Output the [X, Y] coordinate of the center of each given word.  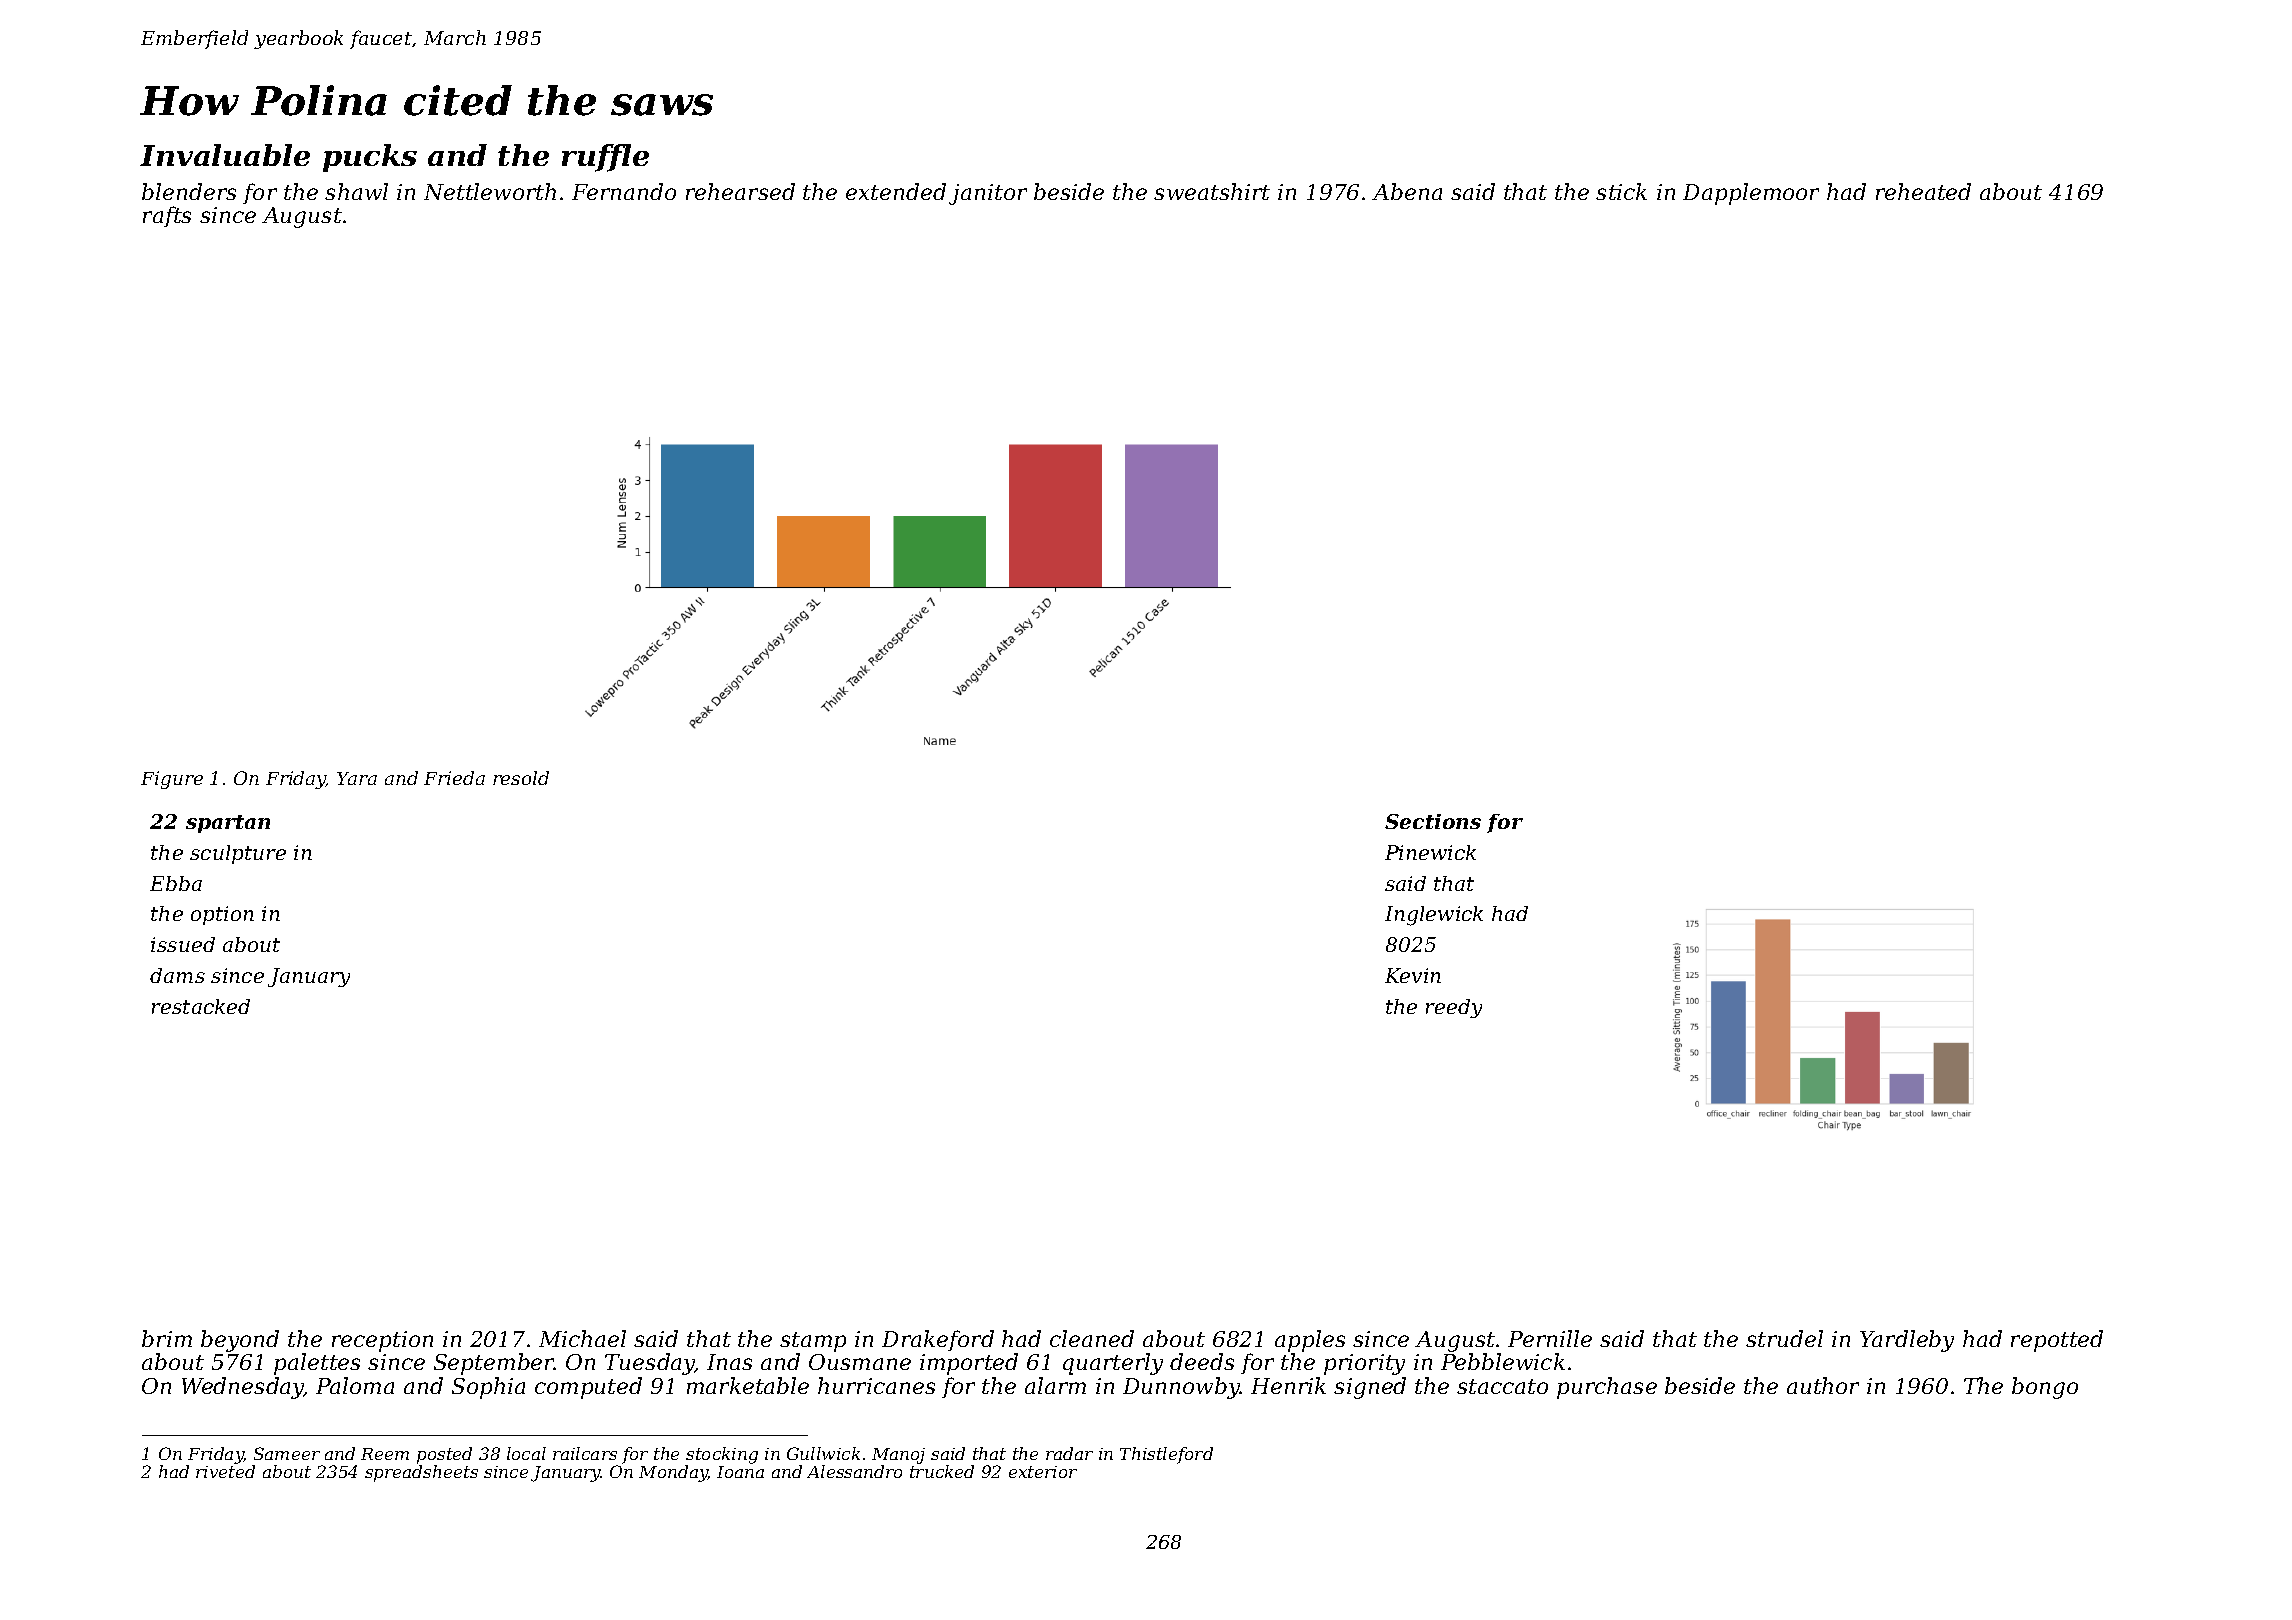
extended [896, 191]
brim [167, 1338]
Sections [1433, 821]
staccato [1502, 1386]
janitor [988, 194]
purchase [1607, 1388]
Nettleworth [490, 191]
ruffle [605, 158]
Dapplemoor [1751, 194]
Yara [357, 778]
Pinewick [1430, 852]
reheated [1923, 191]
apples [1310, 1341]
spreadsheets [421, 1473]
